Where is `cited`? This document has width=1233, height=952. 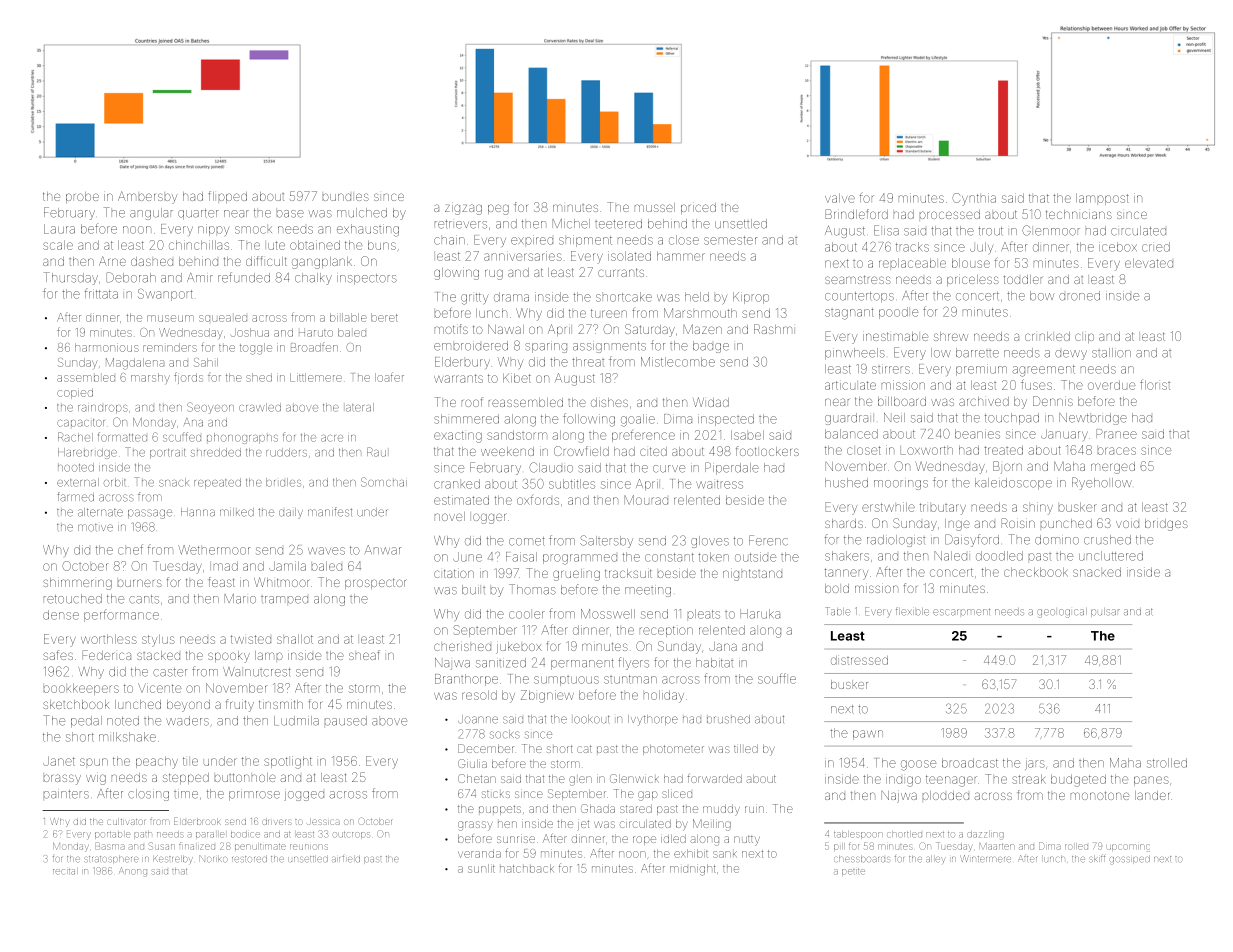 cited is located at coordinates (653, 451).
